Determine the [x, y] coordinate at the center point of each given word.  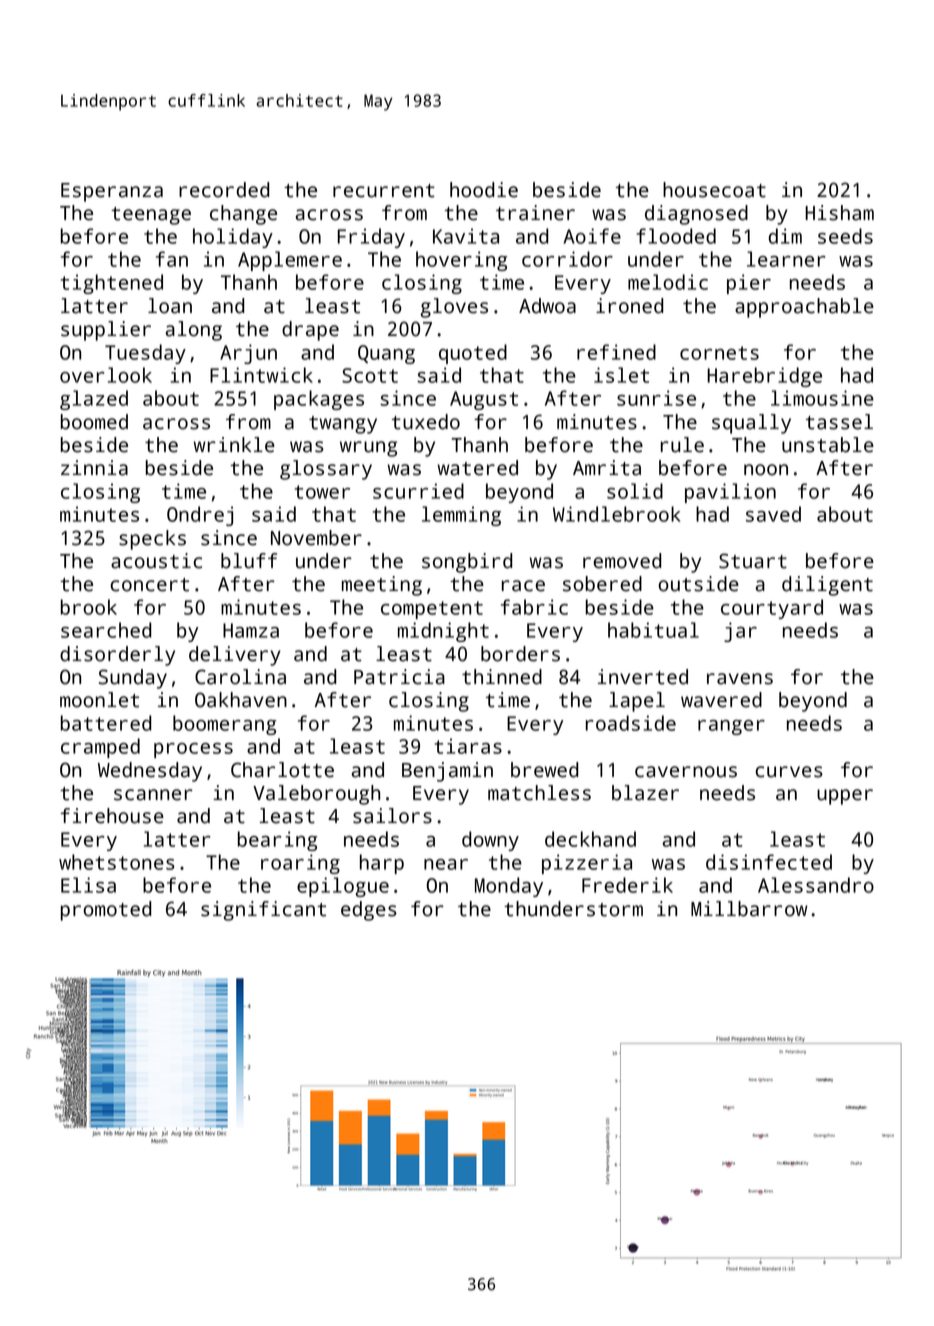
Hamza [251, 630]
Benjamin [447, 772]
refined [616, 352]
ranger [731, 727]
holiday [233, 238]
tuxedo [426, 422]
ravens [740, 679]
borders [520, 654]
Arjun [248, 354]
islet [621, 375]
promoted [106, 911]
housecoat [714, 190]
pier [749, 284]
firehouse [112, 816]
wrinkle [234, 445]
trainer [535, 213]
